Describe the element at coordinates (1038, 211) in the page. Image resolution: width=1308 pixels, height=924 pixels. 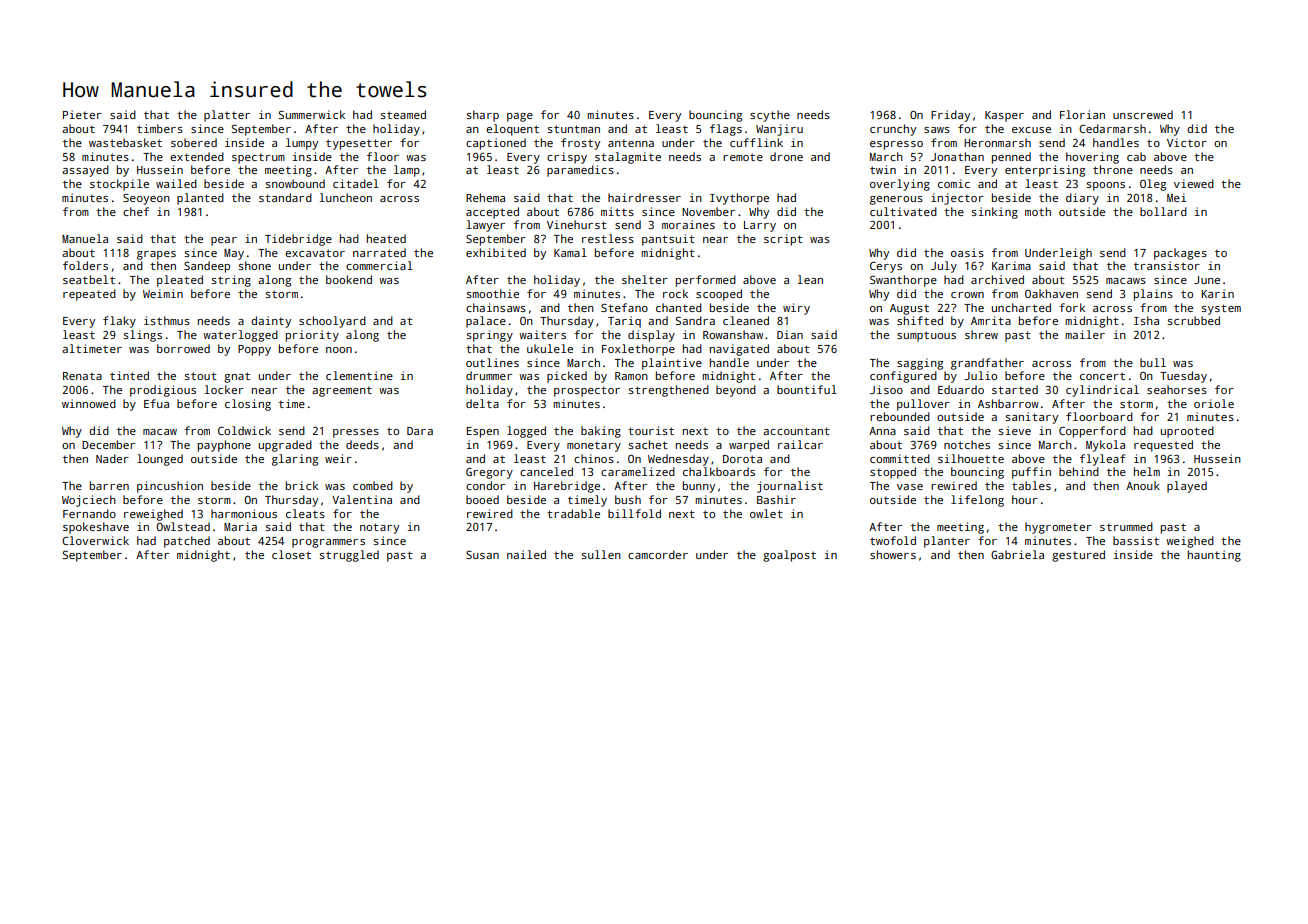
I see `moth` at that location.
